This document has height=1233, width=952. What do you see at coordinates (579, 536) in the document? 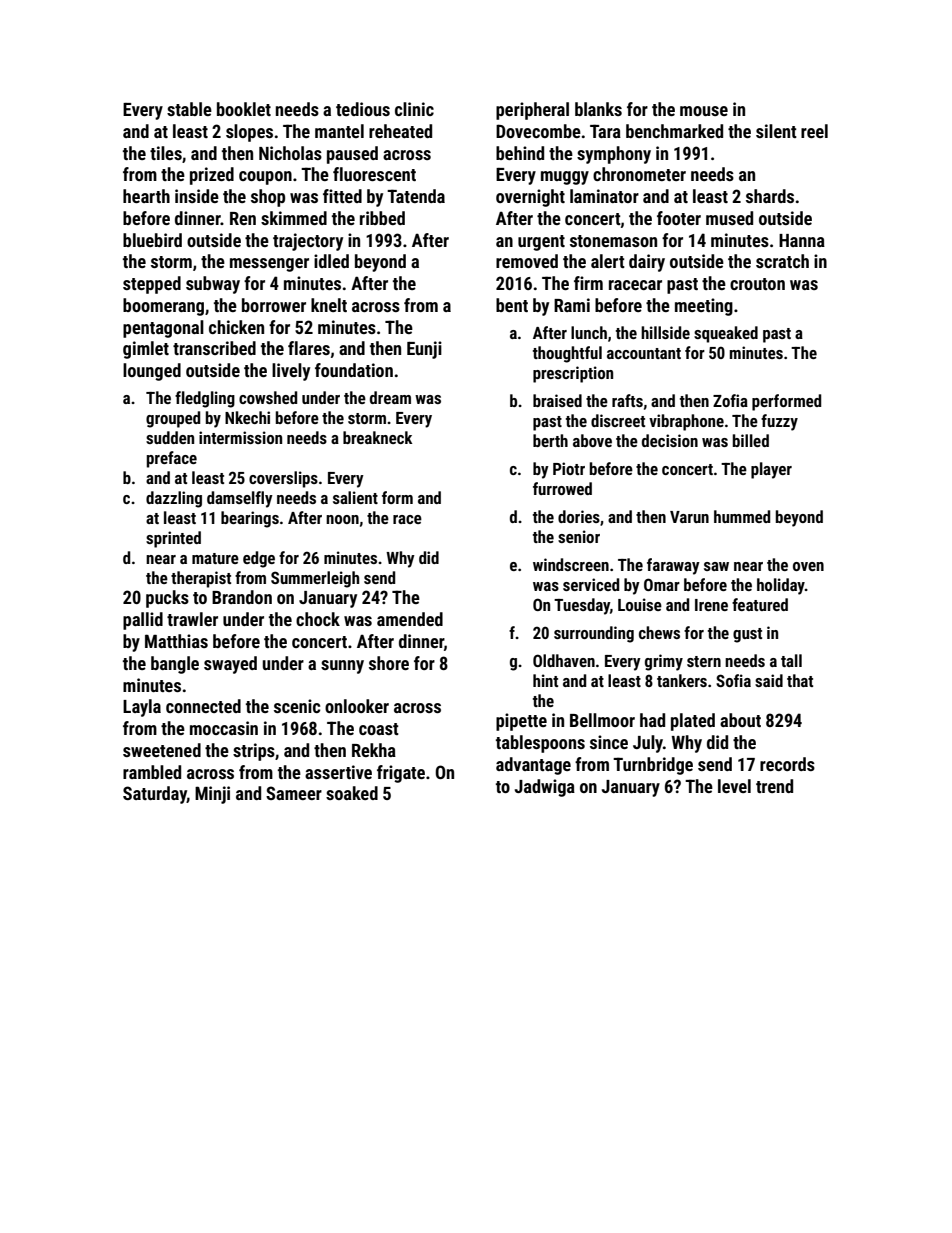
I see `senior` at bounding box center [579, 536].
